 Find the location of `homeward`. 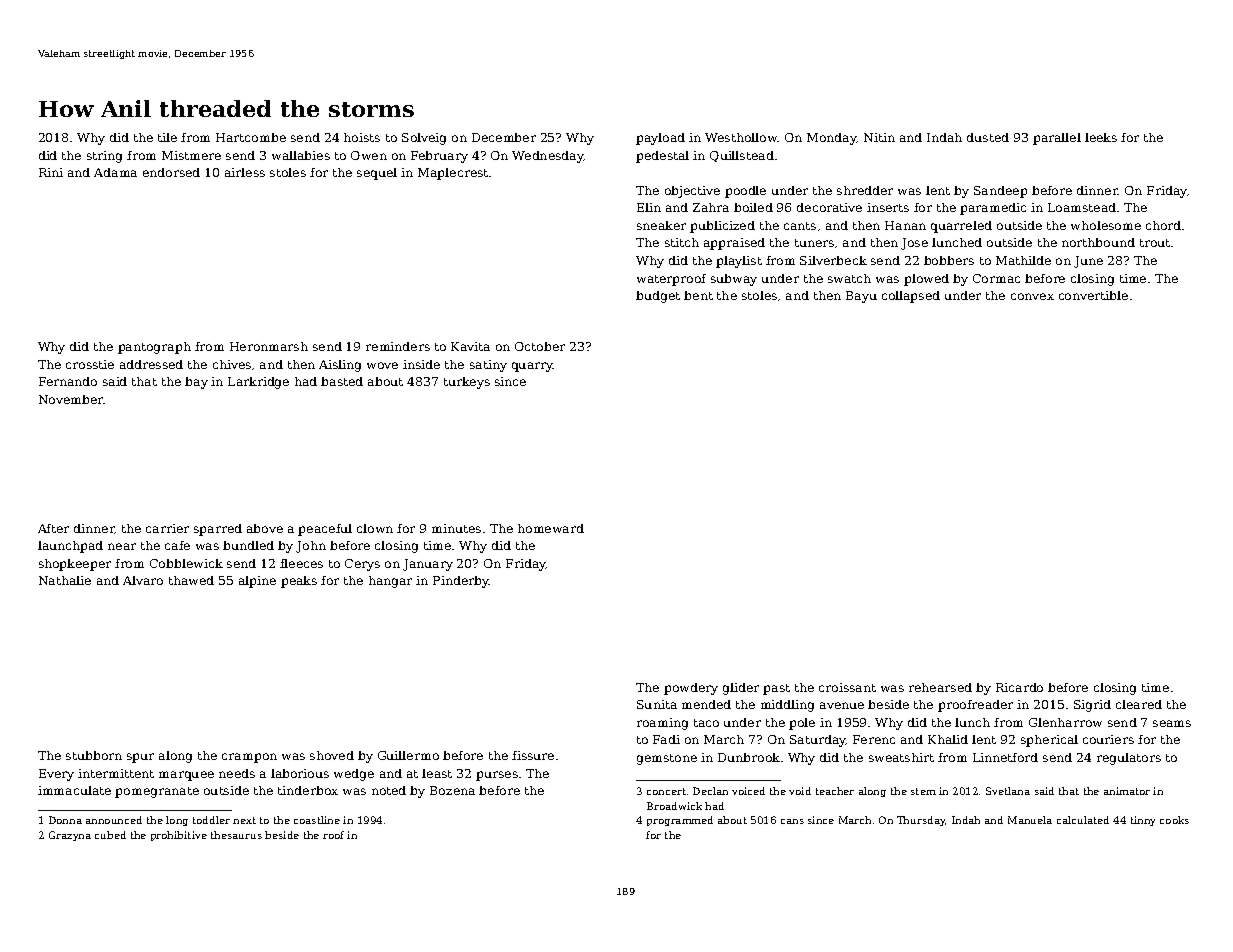

homeward is located at coordinates (551, 528).
